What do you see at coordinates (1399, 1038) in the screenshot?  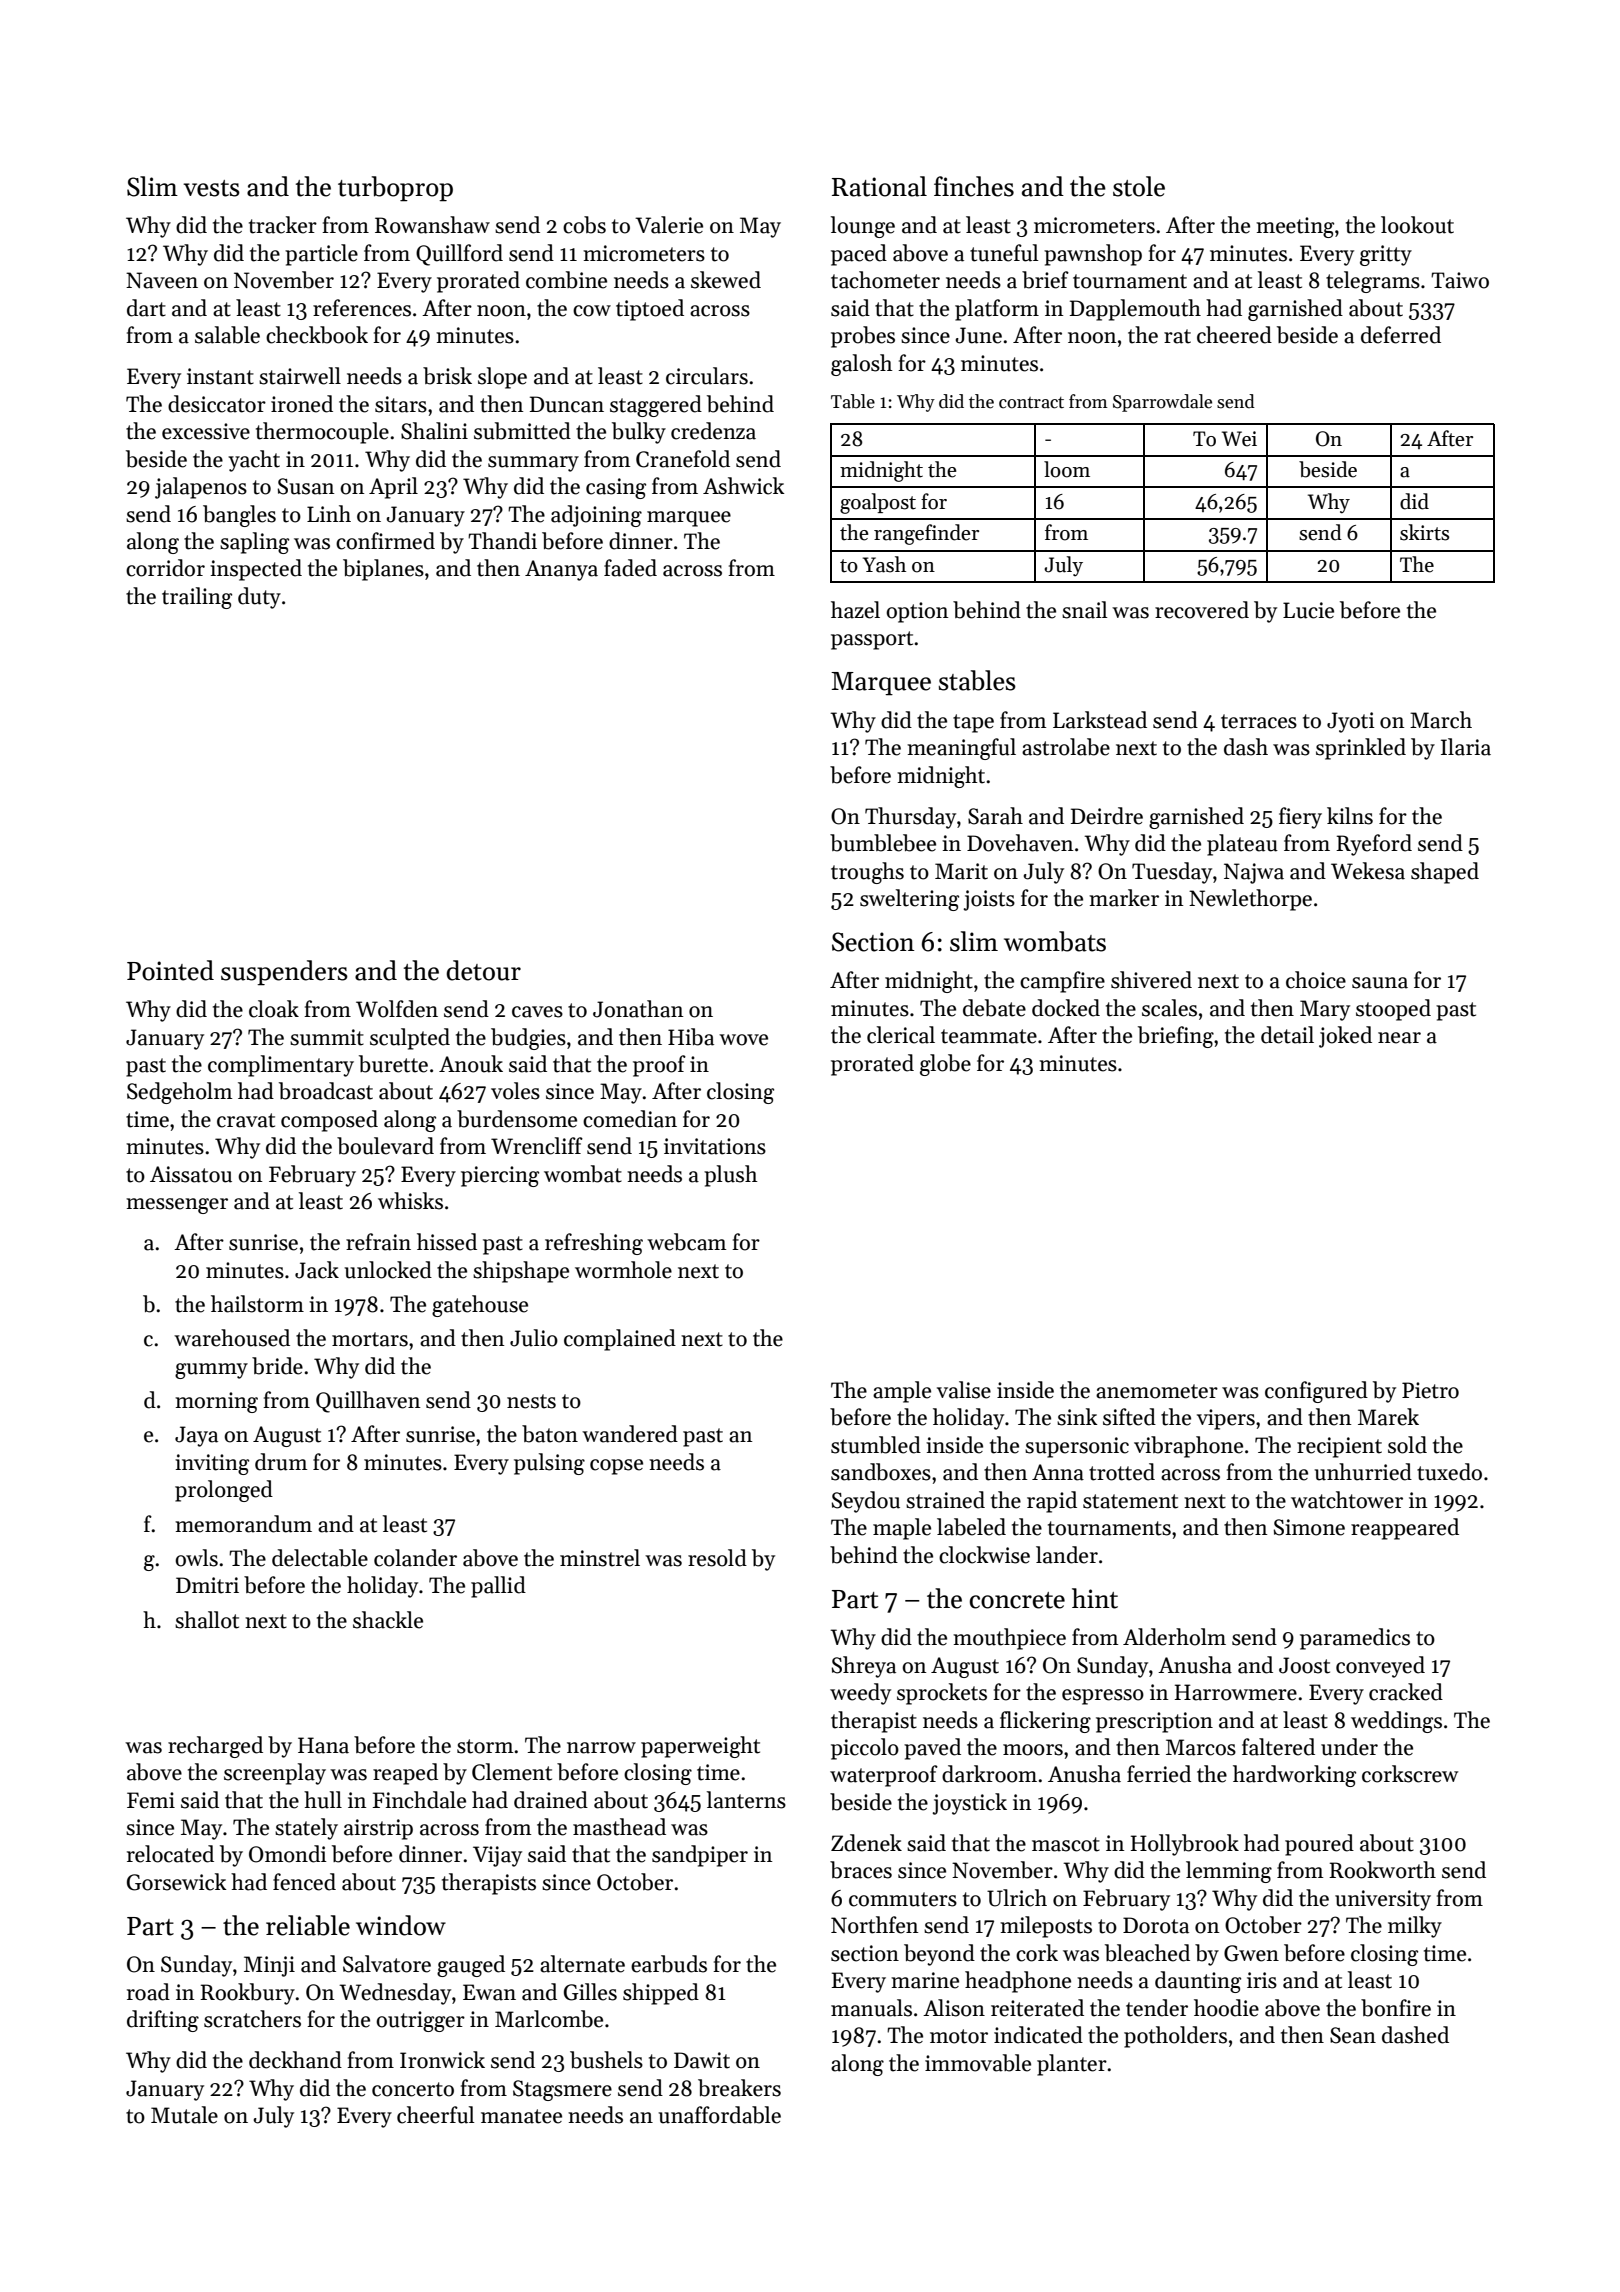 I see `near` at bounding box center [1399, 1038].
